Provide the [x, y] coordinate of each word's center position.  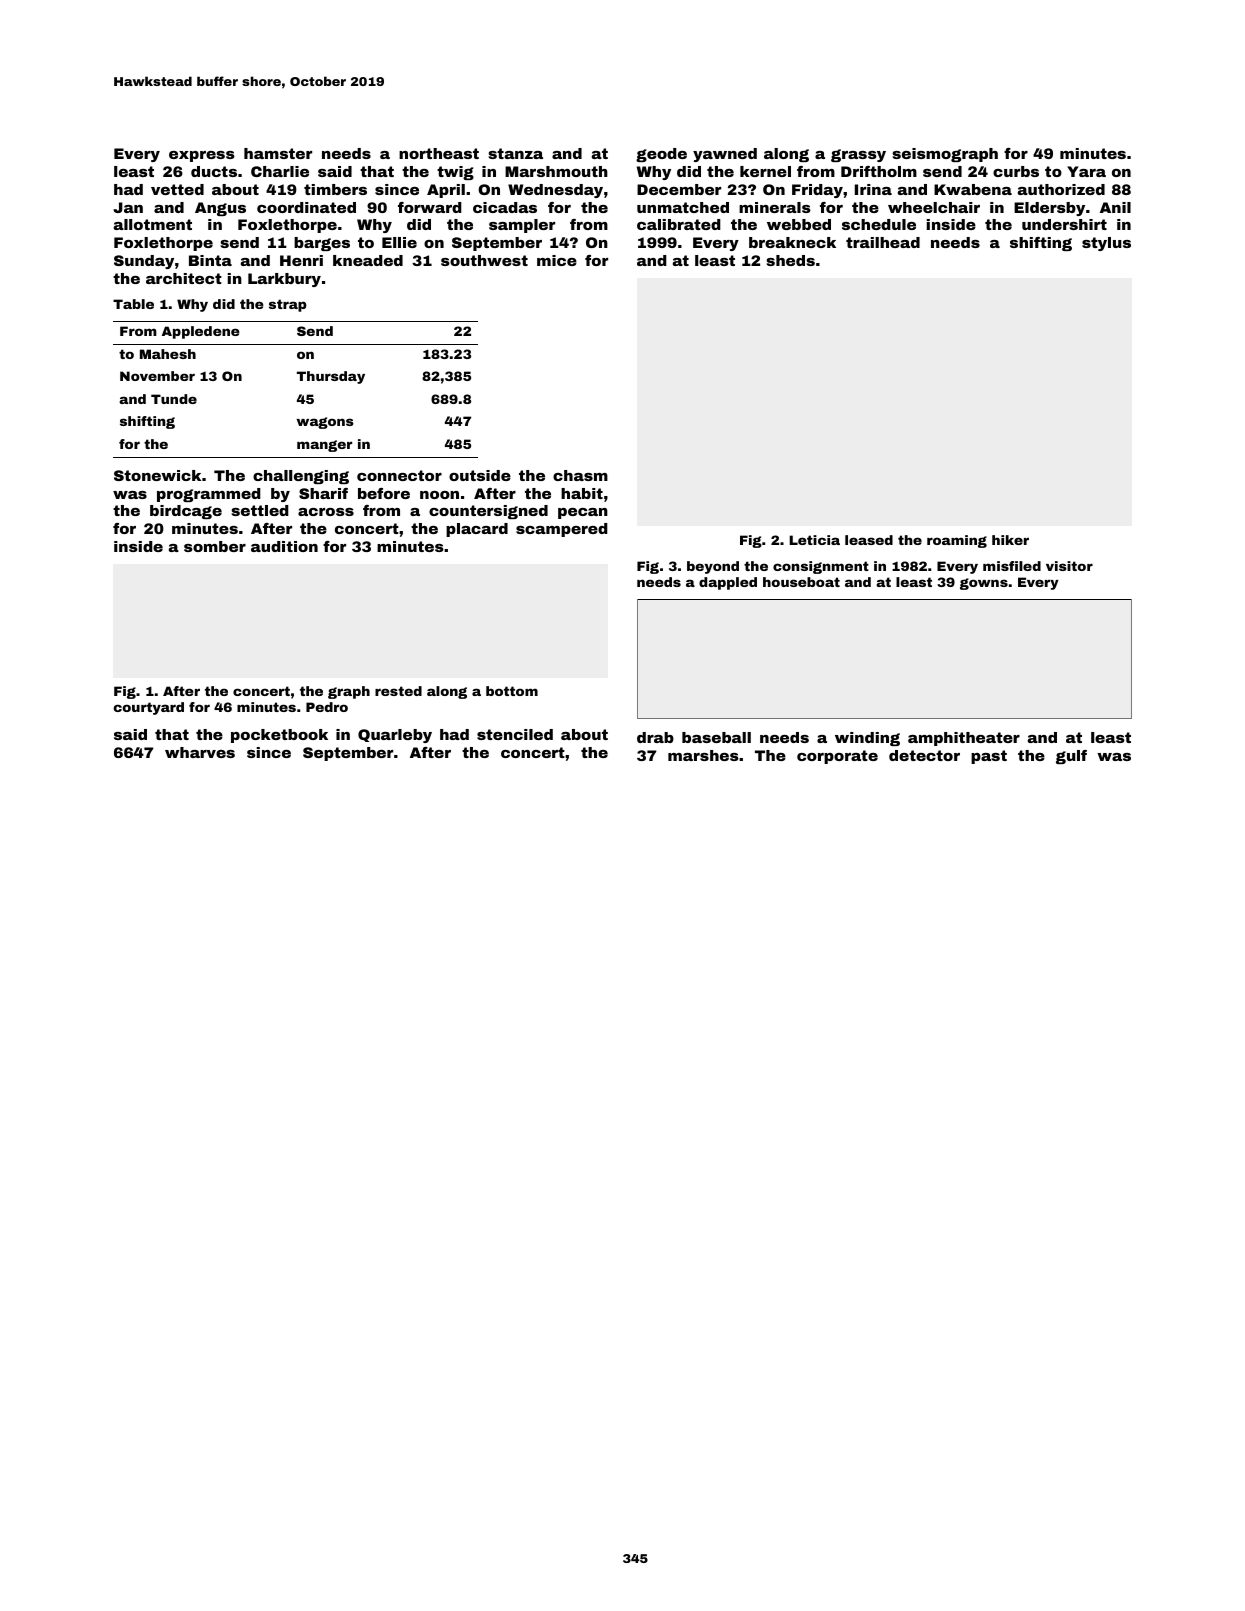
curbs [1016, 171]
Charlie [280, 171]
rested [398, 691]
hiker [1010, 540]
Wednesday [555, 191]
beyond [713, 567]
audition [284, 546]
